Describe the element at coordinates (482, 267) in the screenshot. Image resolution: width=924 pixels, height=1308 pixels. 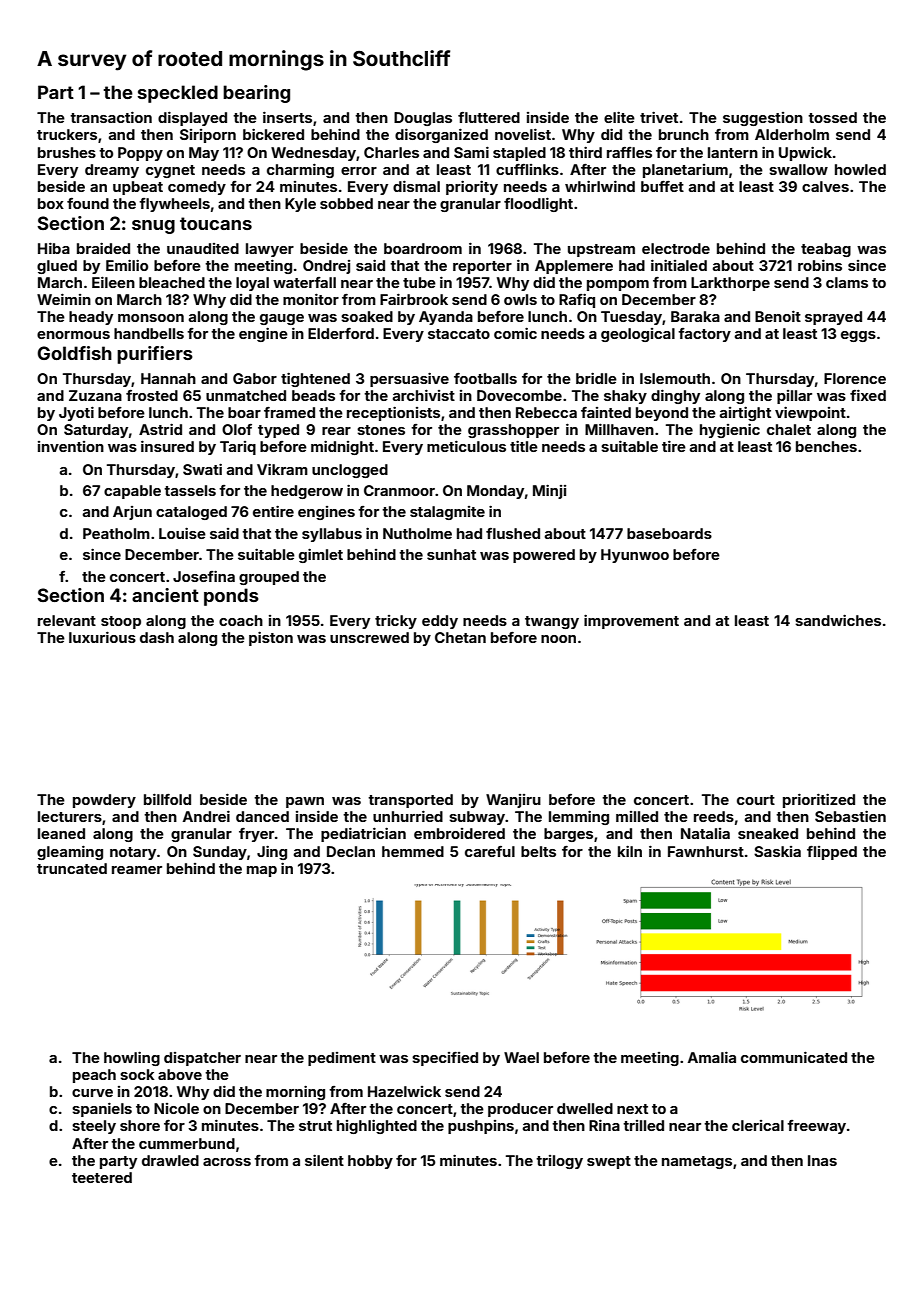
I see `reporter` at that location.
